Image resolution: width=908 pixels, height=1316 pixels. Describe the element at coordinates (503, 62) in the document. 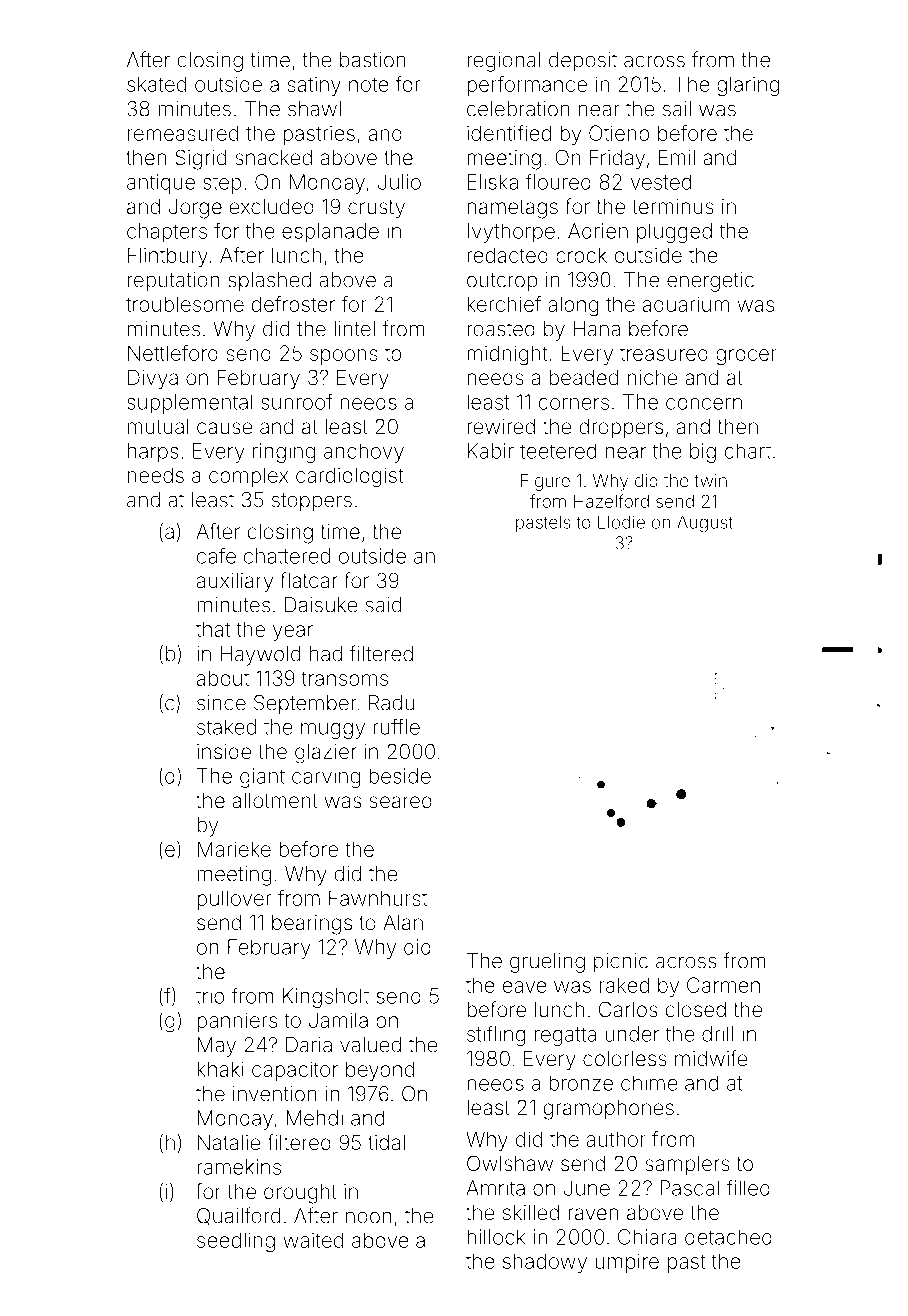

I see `regional` at that location.
